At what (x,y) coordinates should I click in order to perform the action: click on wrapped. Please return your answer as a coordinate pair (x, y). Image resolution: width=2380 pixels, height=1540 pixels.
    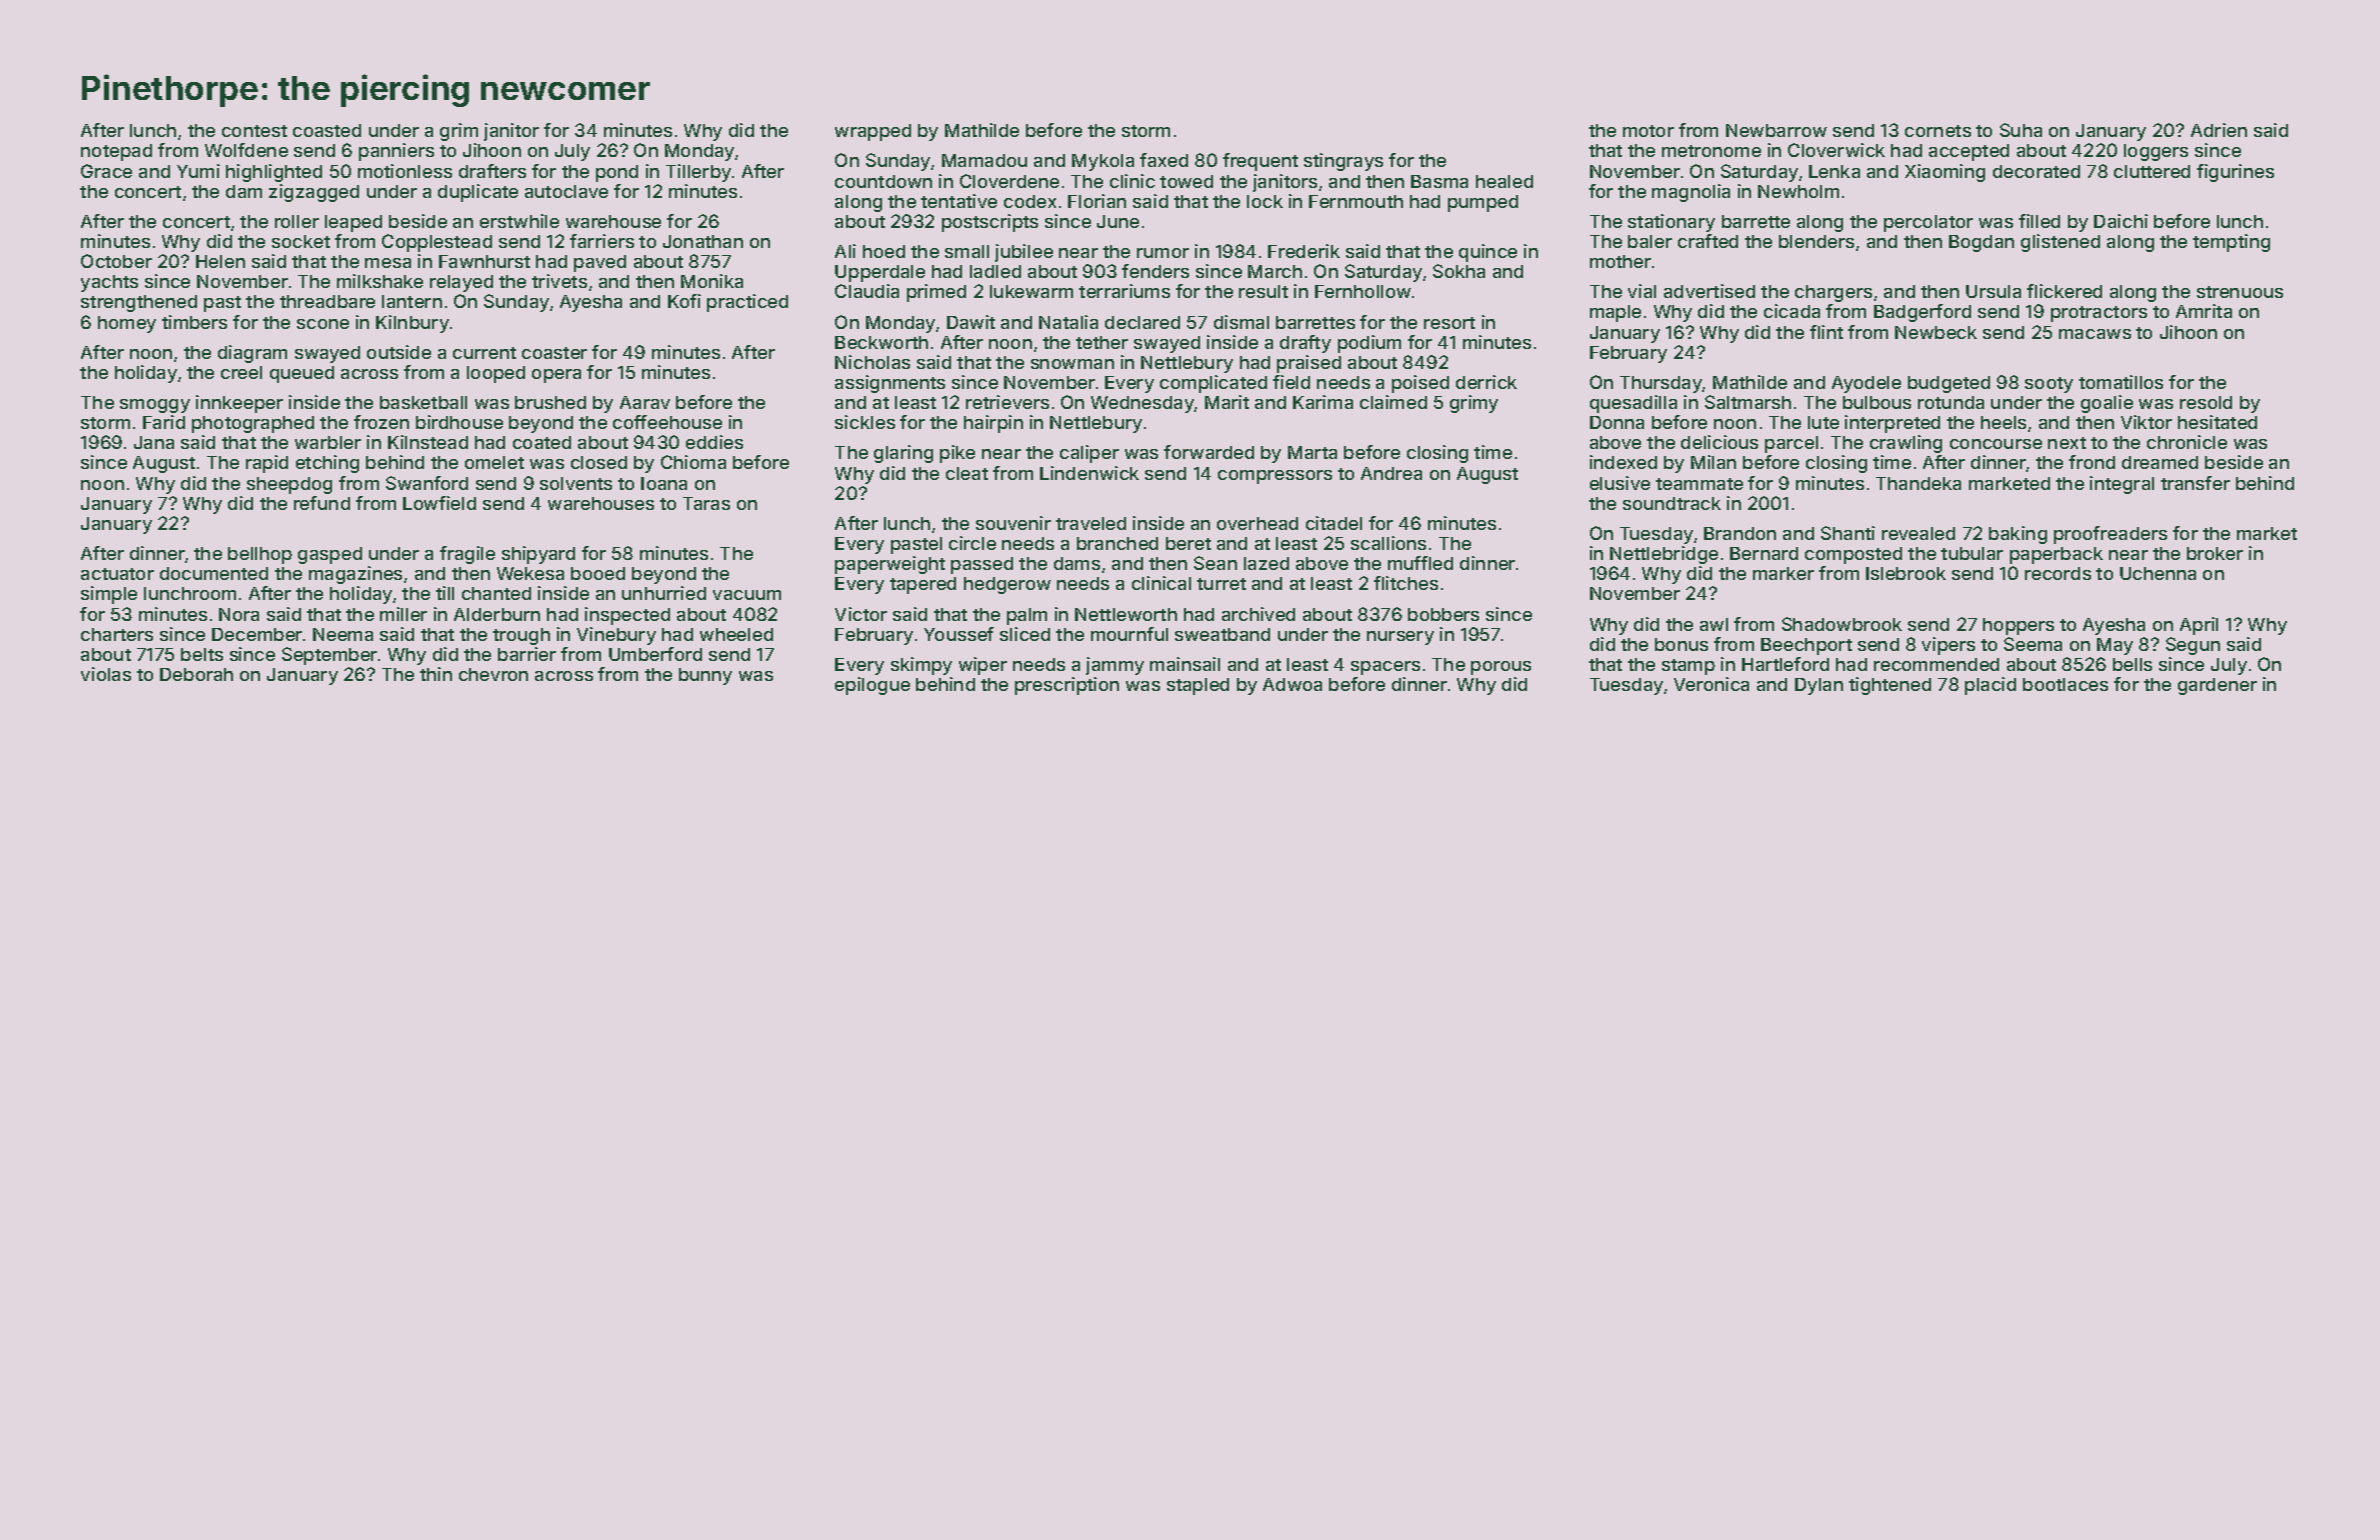
    Looking at the image, I should click on (873, 132).
